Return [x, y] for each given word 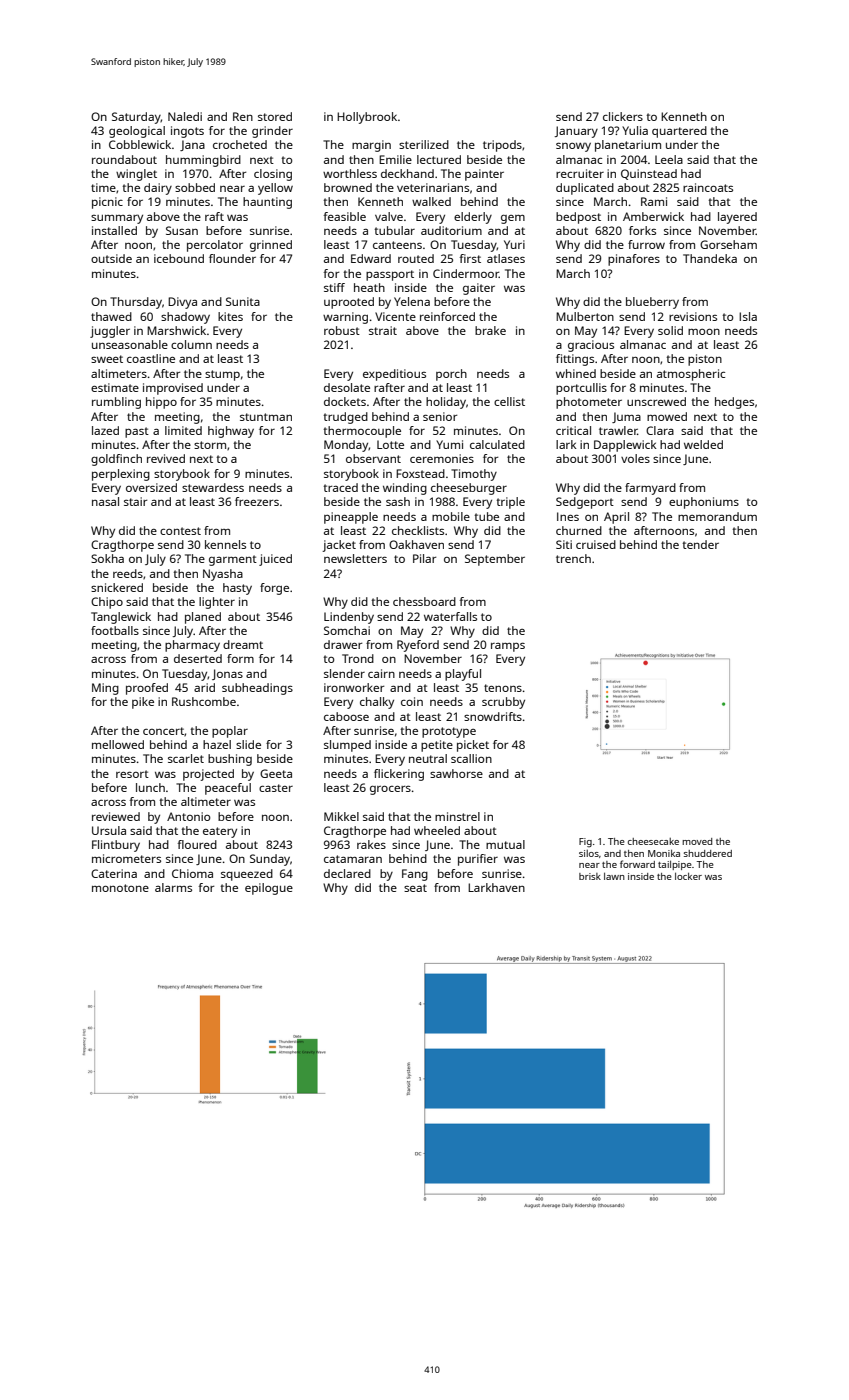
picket [473, 746]
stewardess [213, 487]
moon [704, 331]
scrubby [503, 703]
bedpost [578, 218]
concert [163, 731]
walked [431, 201]
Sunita [243, 301]
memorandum [717, 516]
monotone [120, 888]
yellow [275, 189]
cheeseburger [469, 489]
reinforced [447, 316]
